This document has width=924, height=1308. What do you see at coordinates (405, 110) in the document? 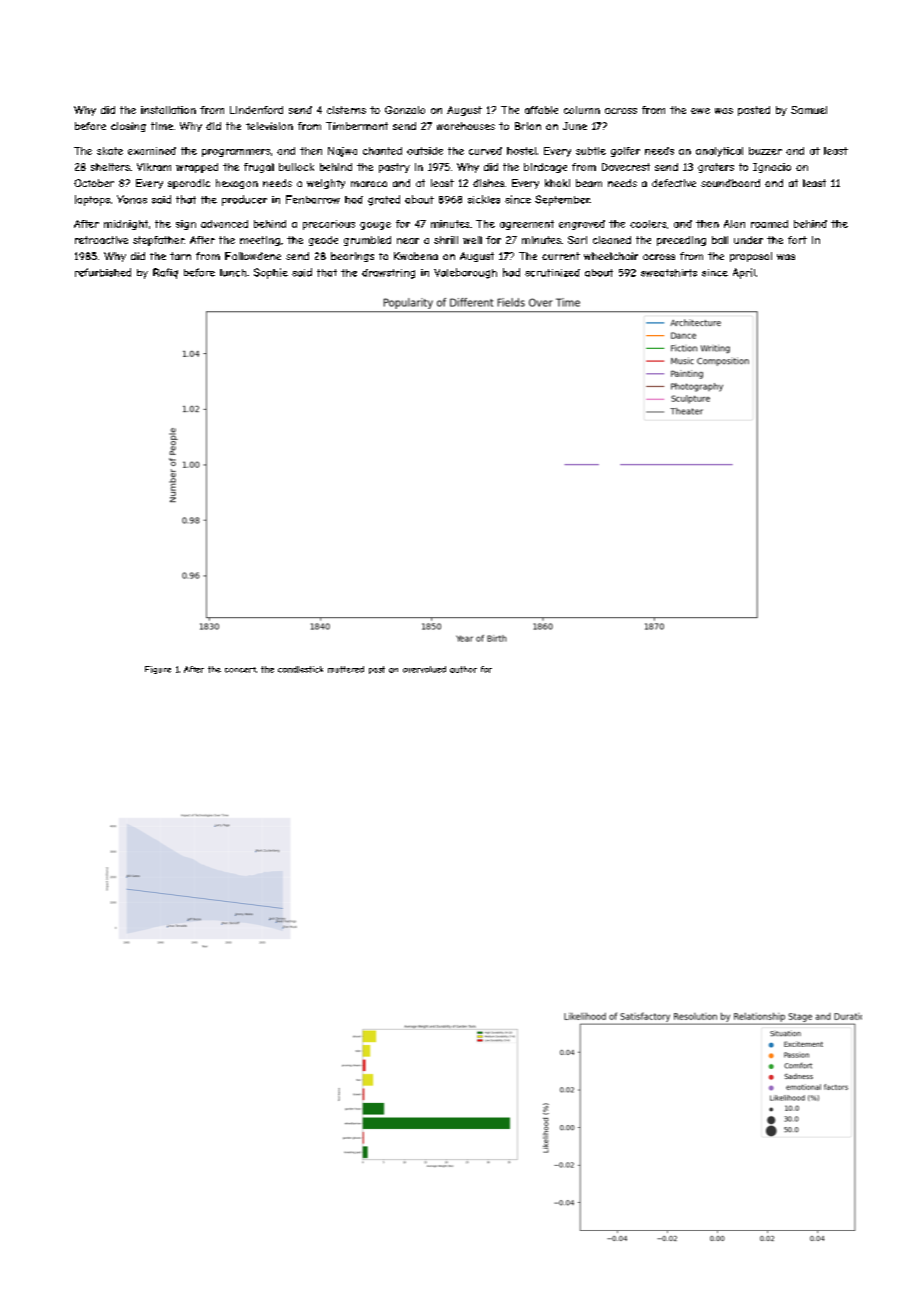
I see `Gonzalo` at bounding box center [405, 110].
